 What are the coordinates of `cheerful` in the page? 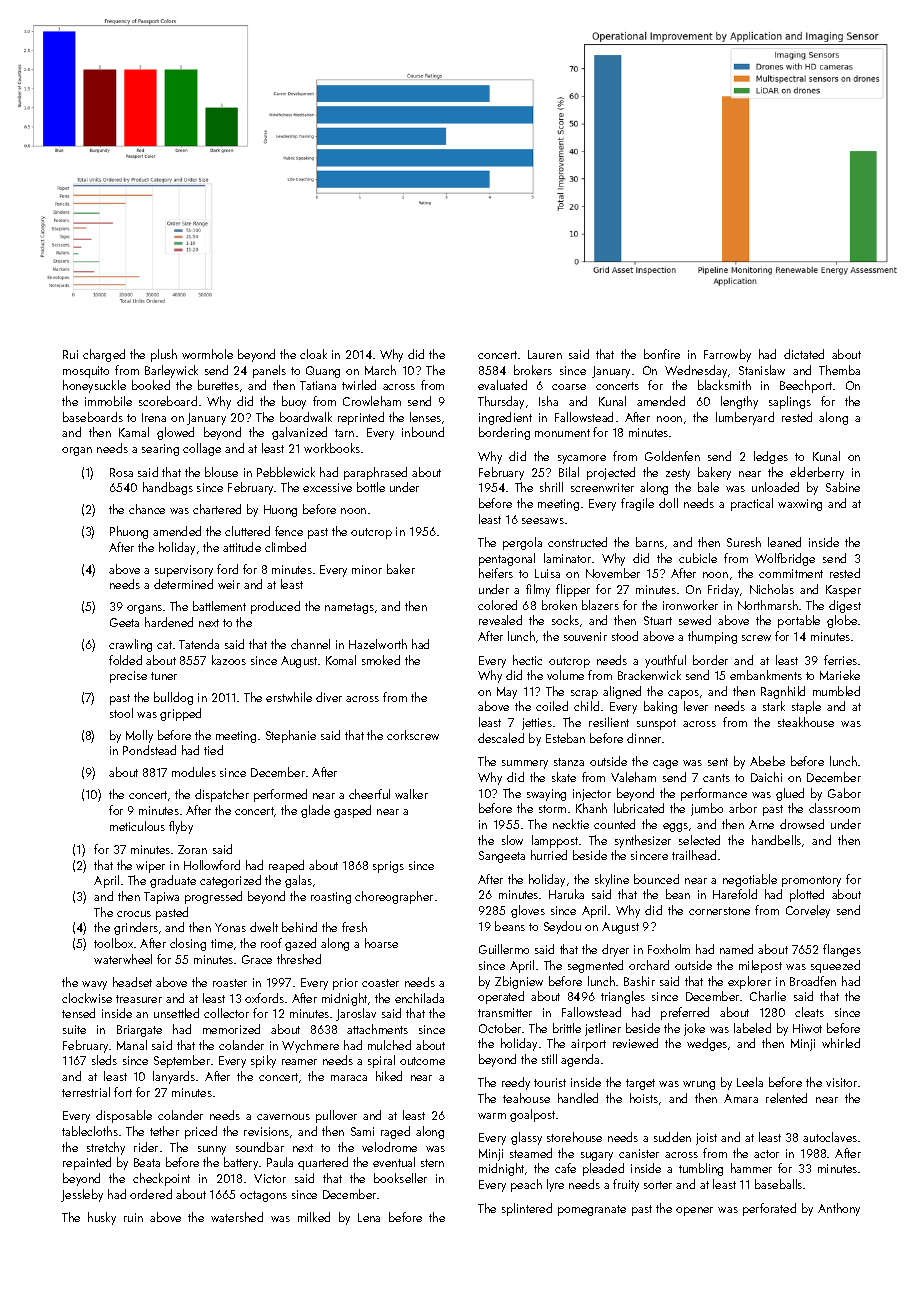 It's located at (369, 794).
